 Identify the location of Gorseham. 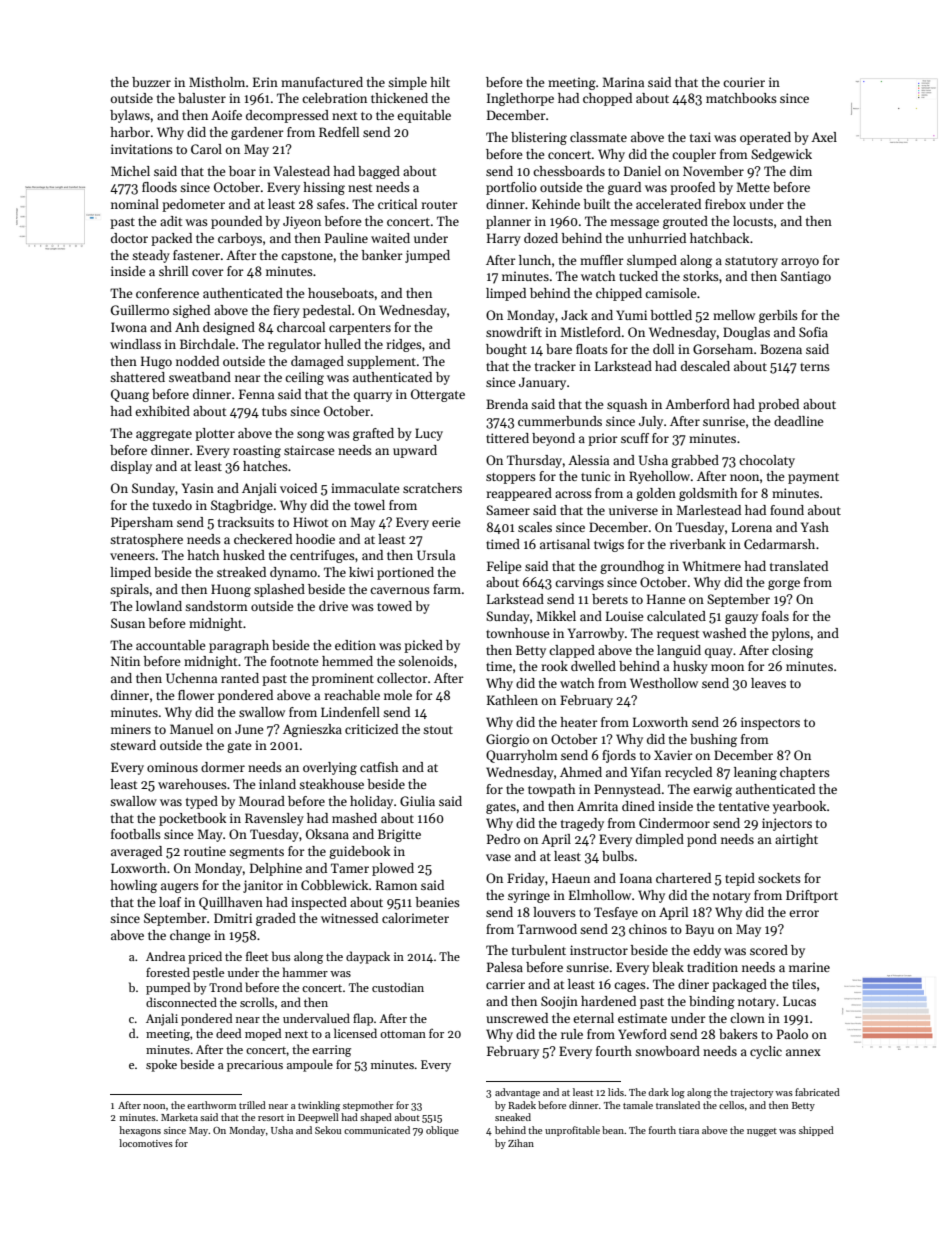
(723, 349).
